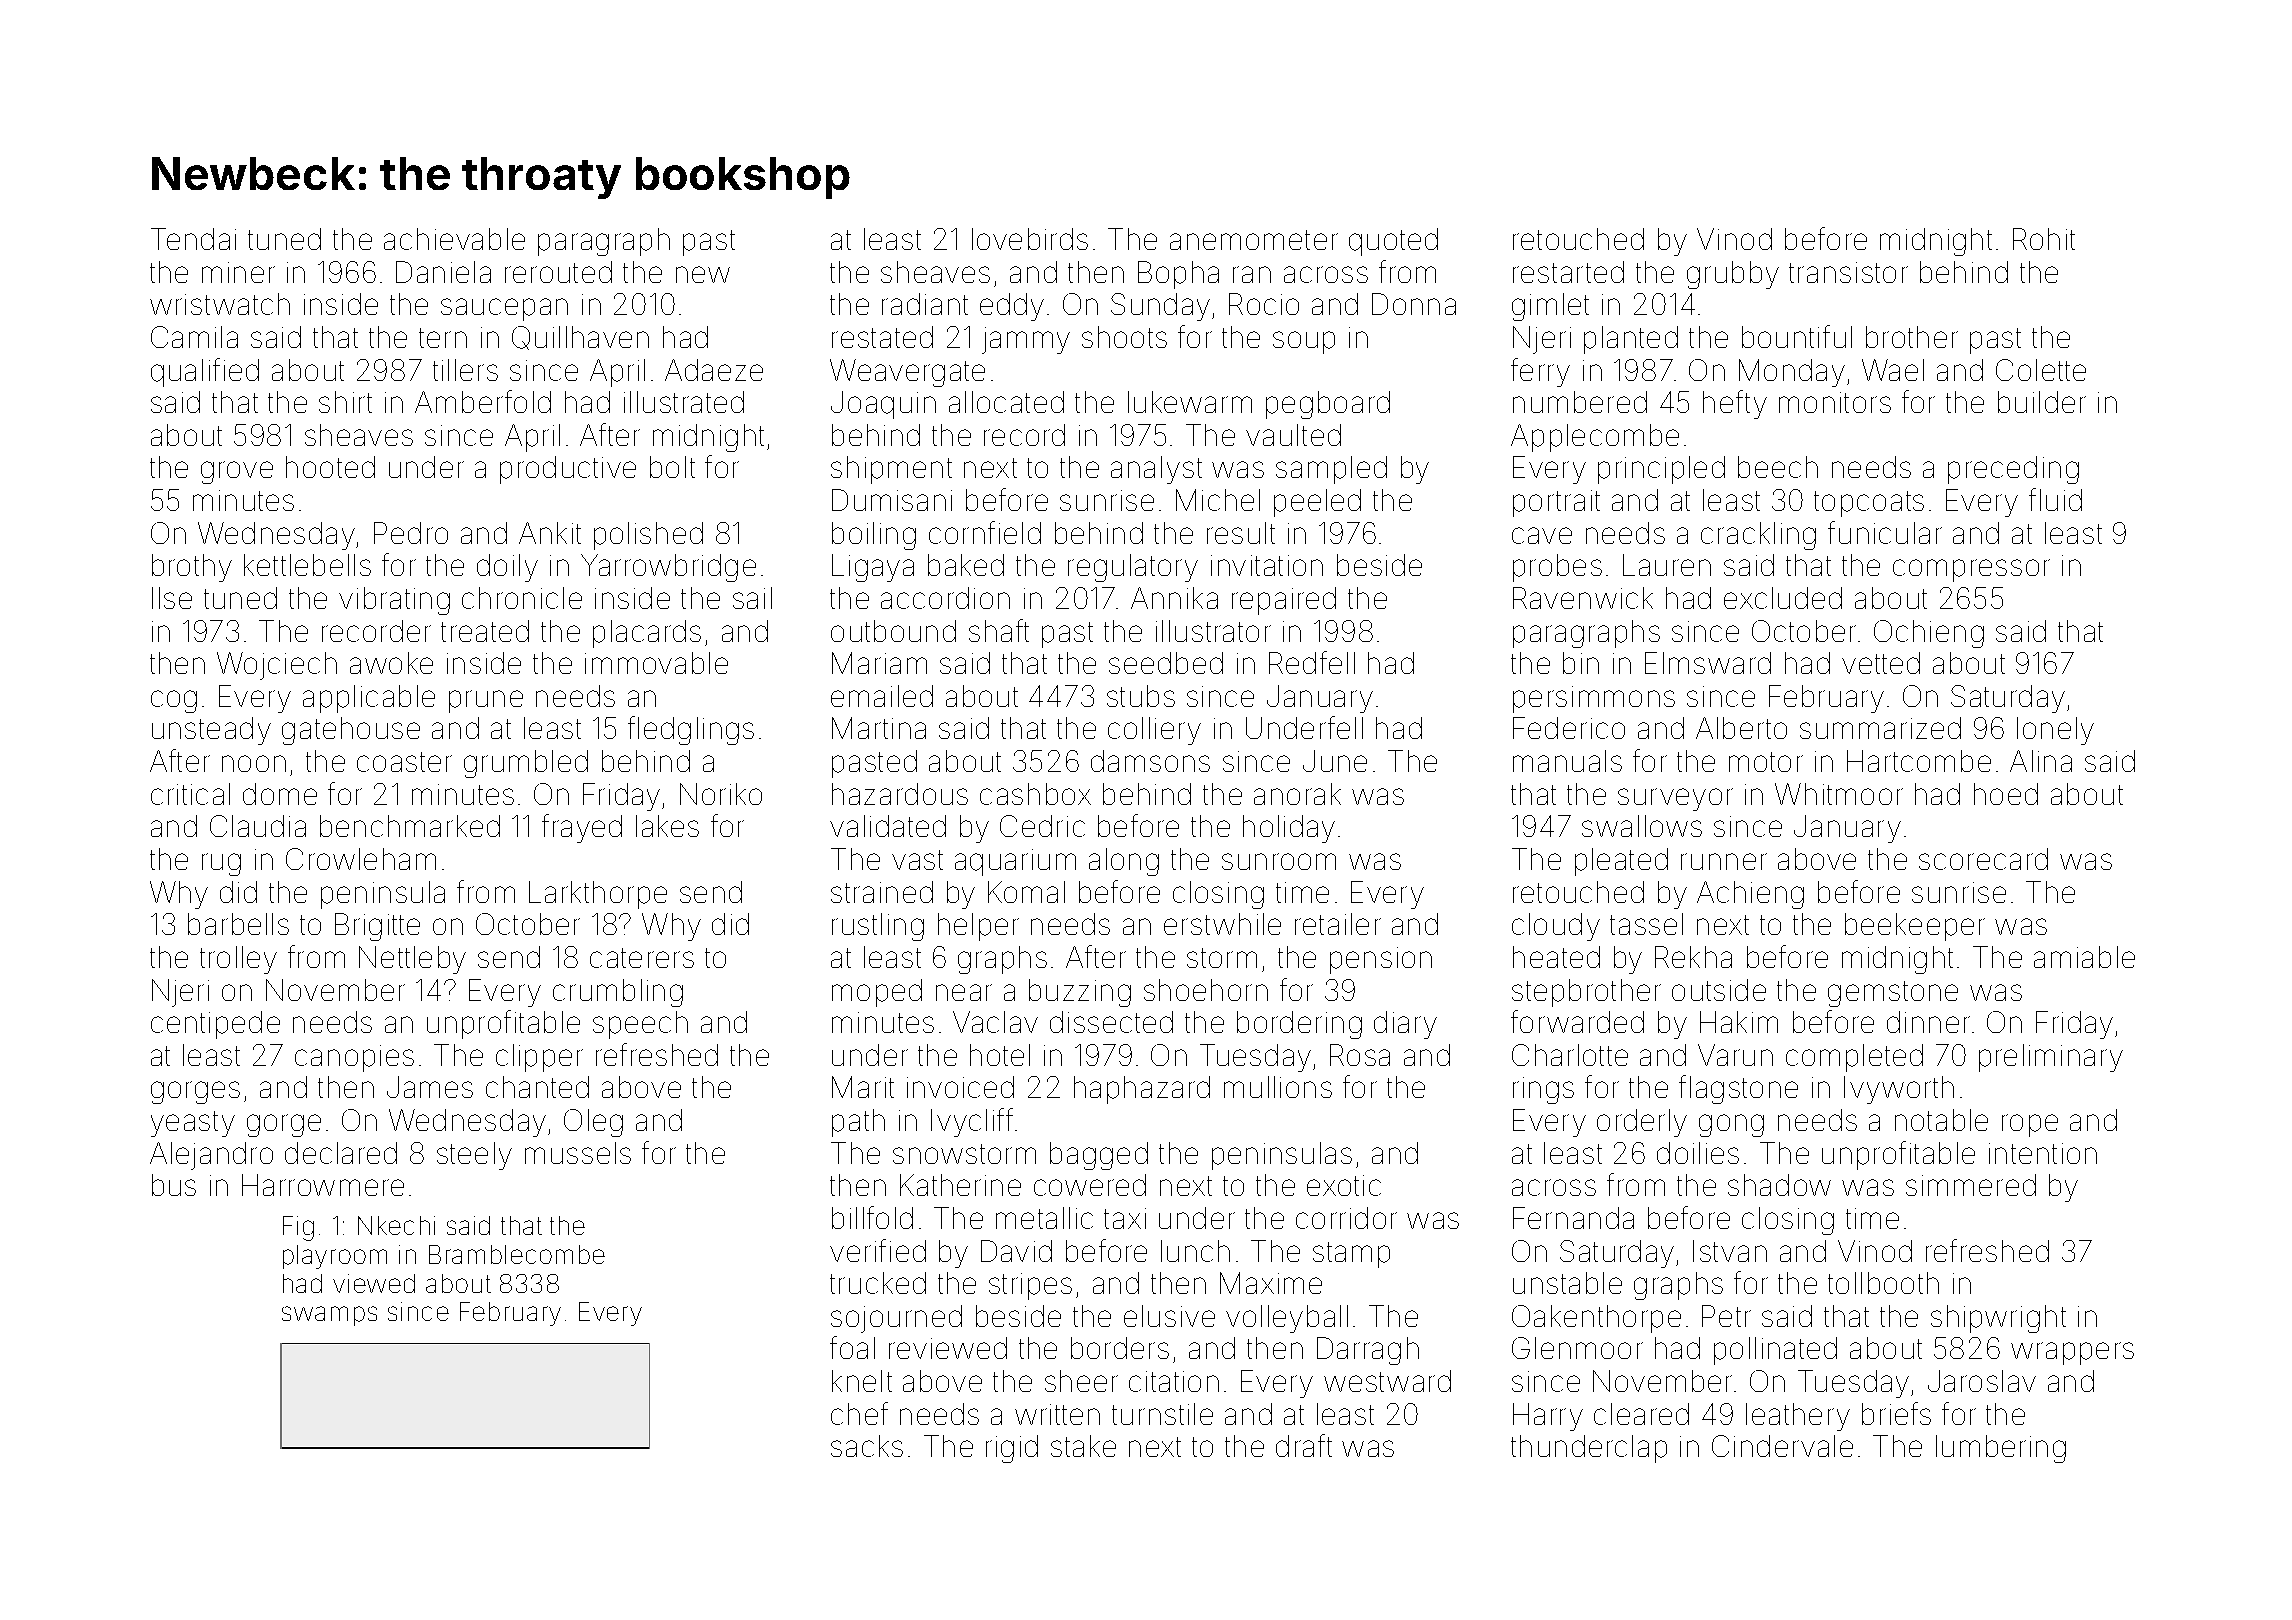  What do you see at coordinates (1646, 924) in the page?
I see `tassel` at bounding box center [1646, 924].
